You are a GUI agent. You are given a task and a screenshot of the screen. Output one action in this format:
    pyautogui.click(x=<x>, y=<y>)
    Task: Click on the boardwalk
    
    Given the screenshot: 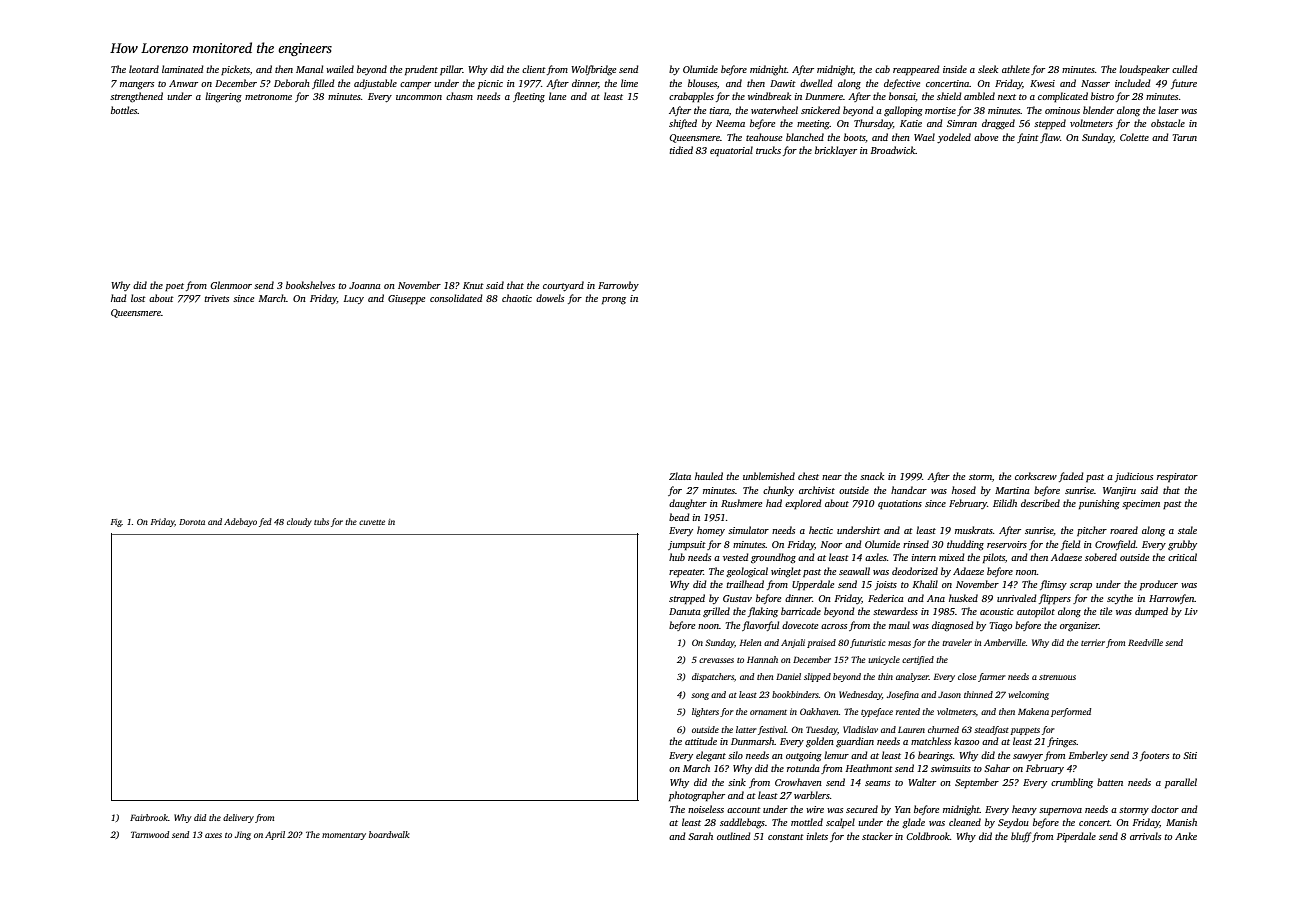 What is the action you would take?
    pyautogui.click(x=389, y=834)
